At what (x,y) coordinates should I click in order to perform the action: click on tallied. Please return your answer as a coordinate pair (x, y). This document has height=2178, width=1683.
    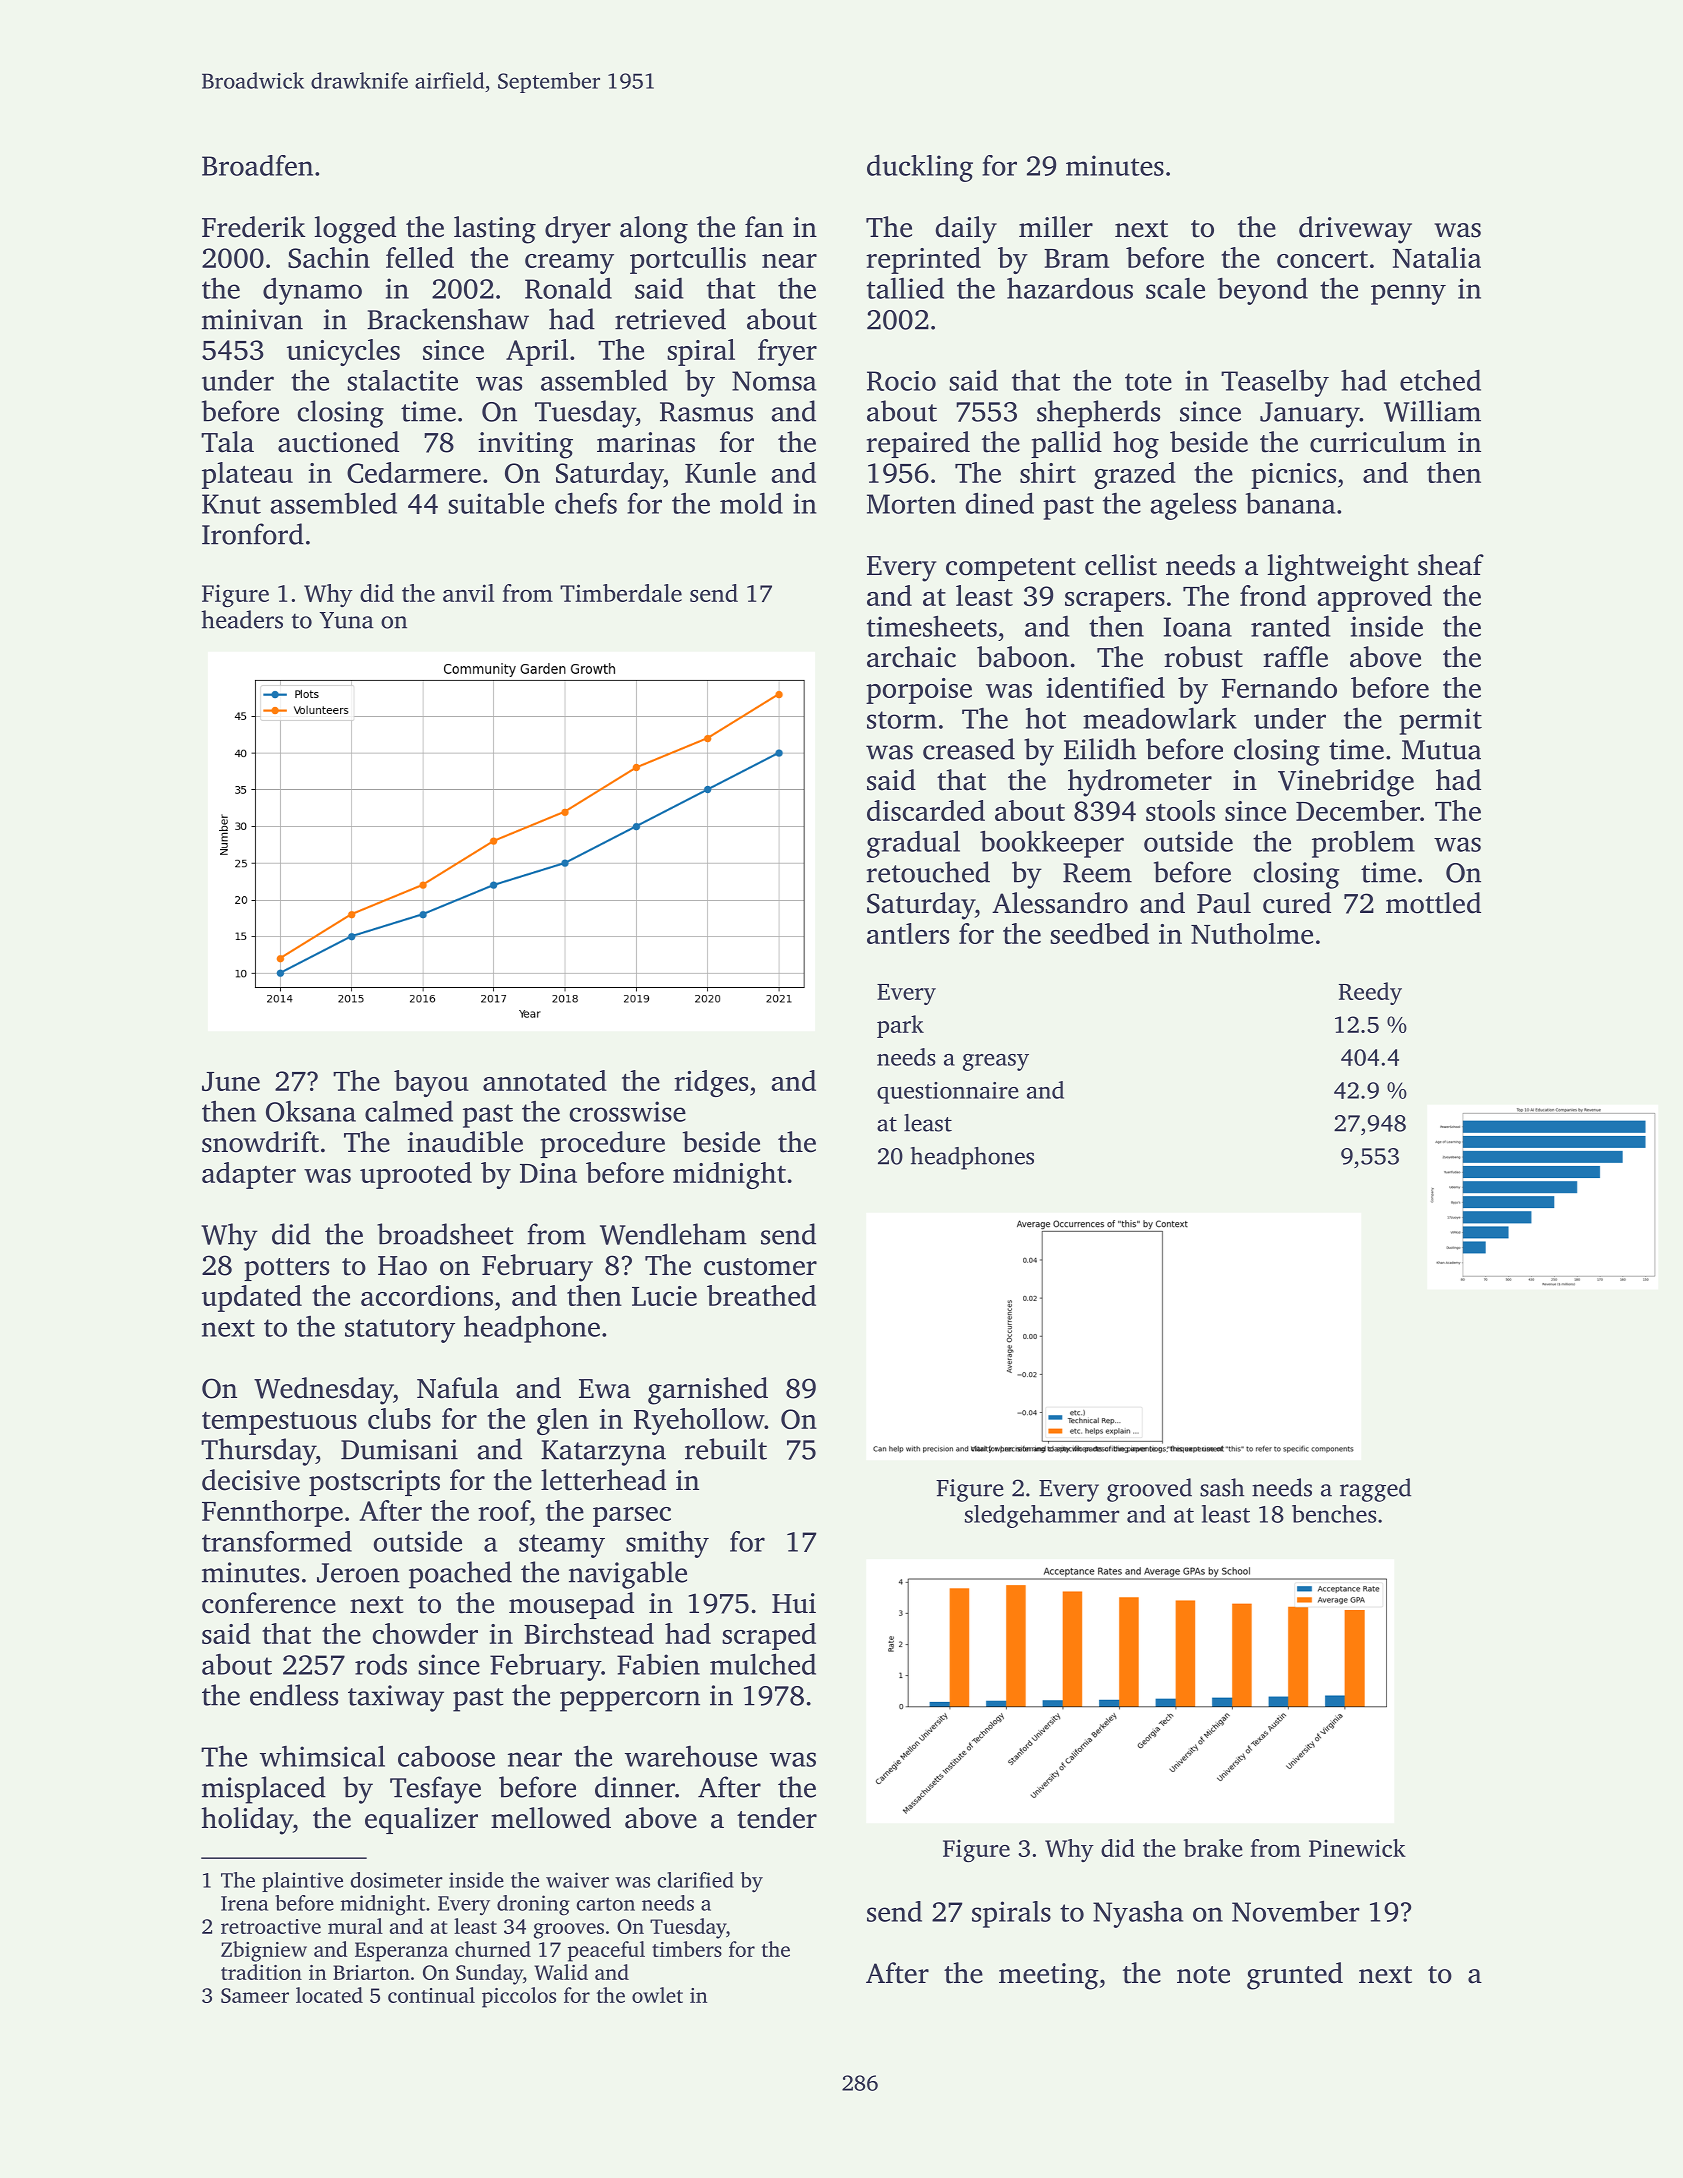
    Looking at the image, I should click on (905, 288).
